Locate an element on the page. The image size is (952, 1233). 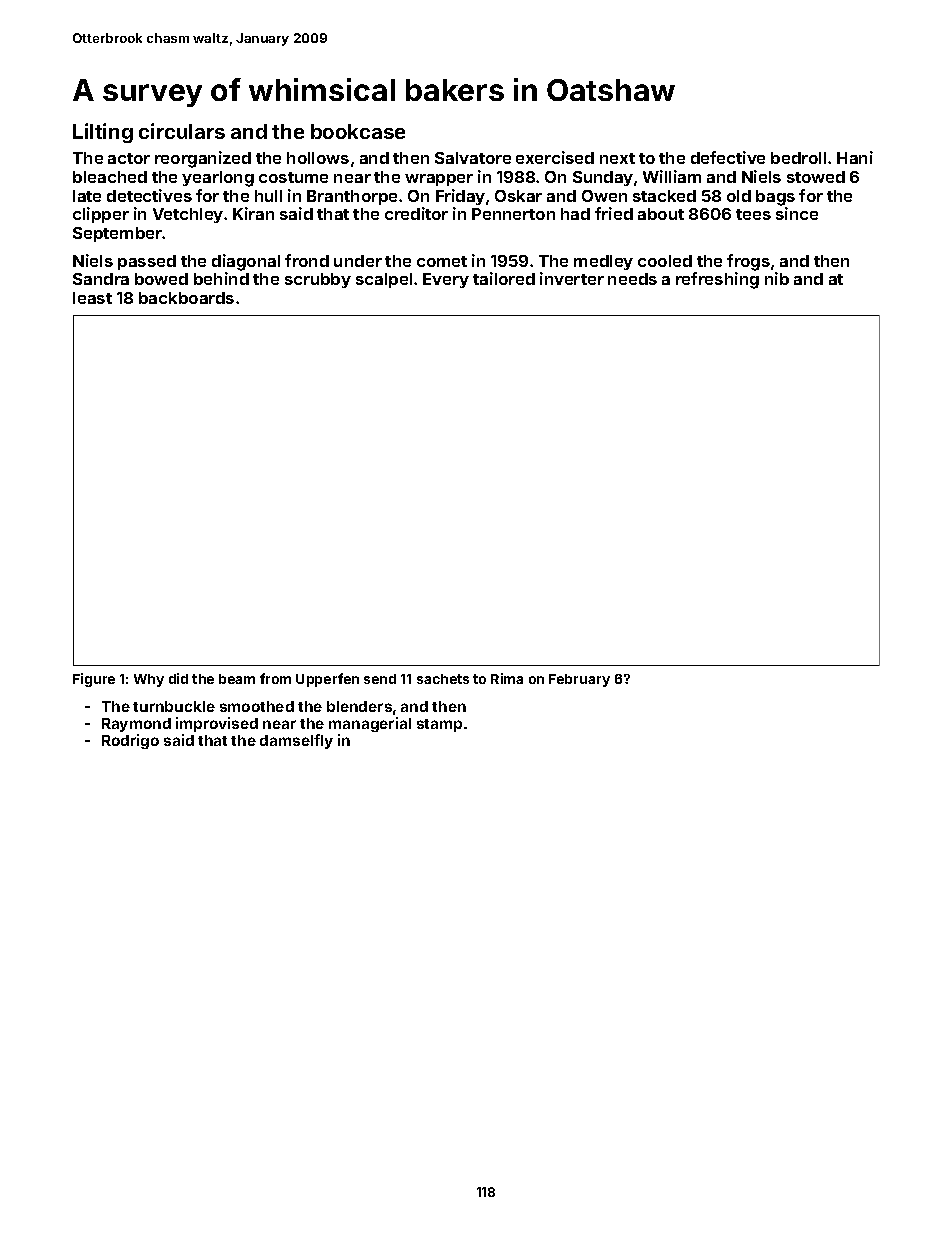
bookcase is located at coordinates (358, 131).
